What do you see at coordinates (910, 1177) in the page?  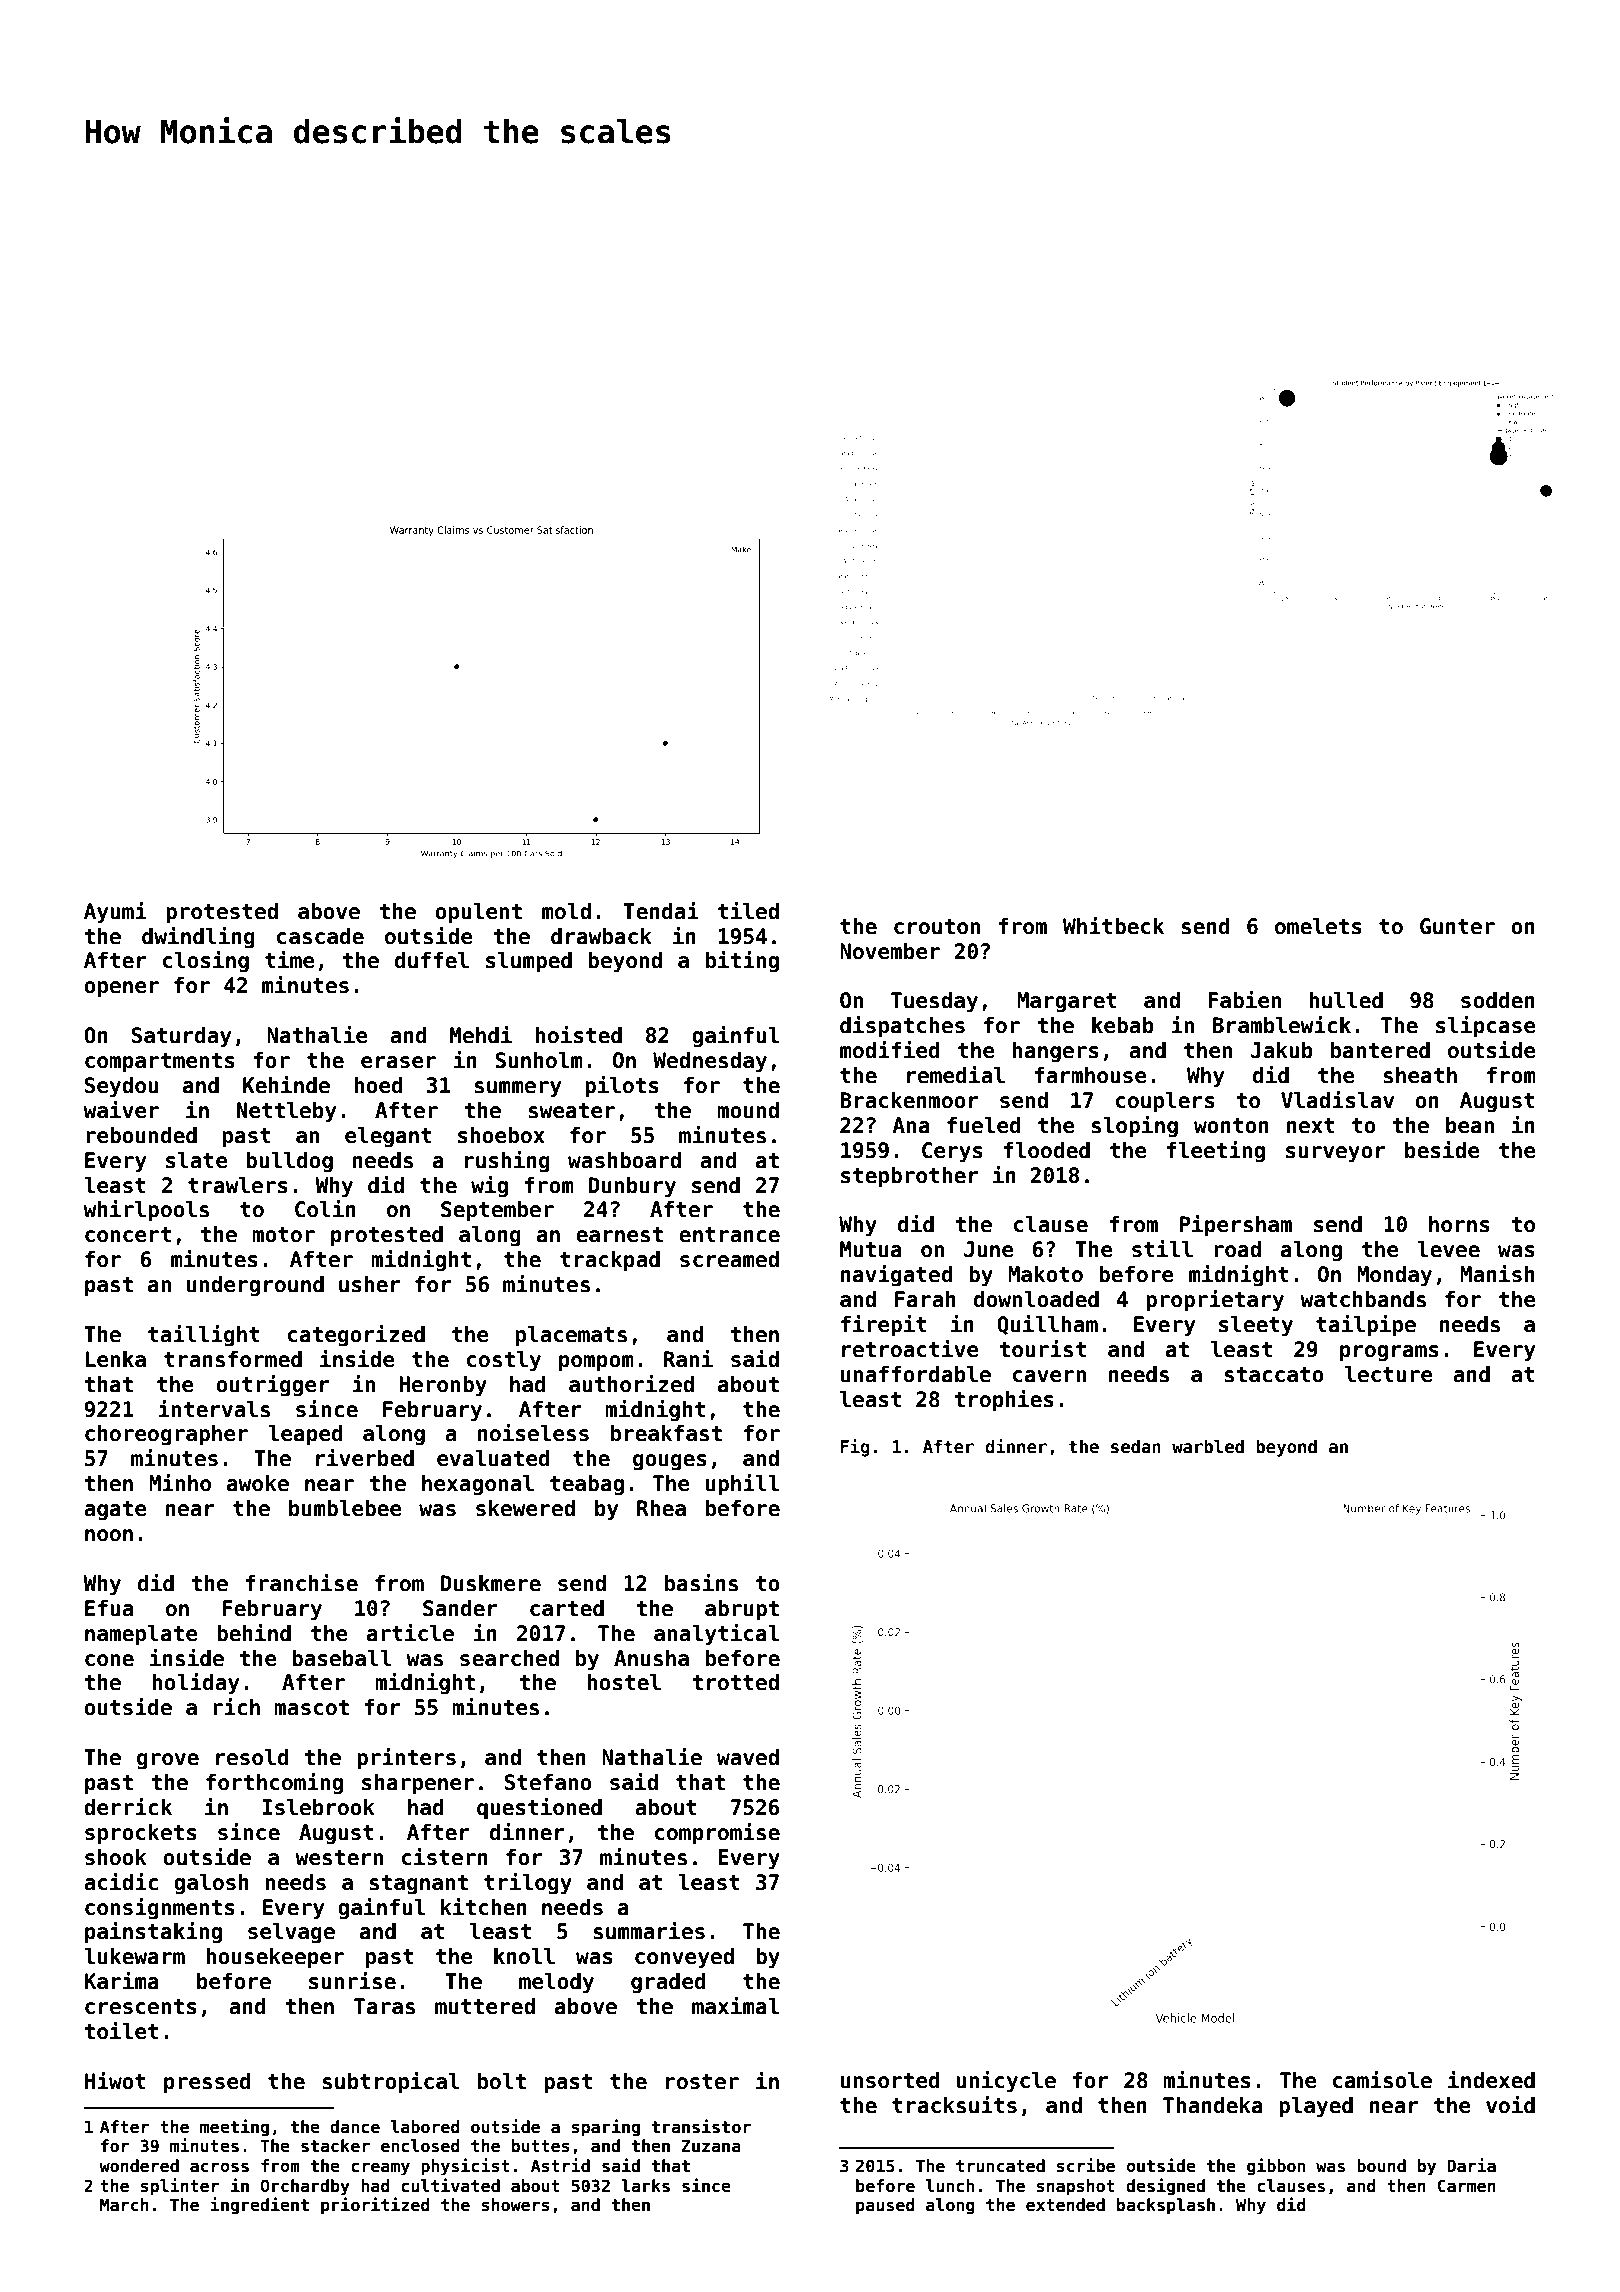 I see `stepbrother` at bounding box center [910, 1177].
